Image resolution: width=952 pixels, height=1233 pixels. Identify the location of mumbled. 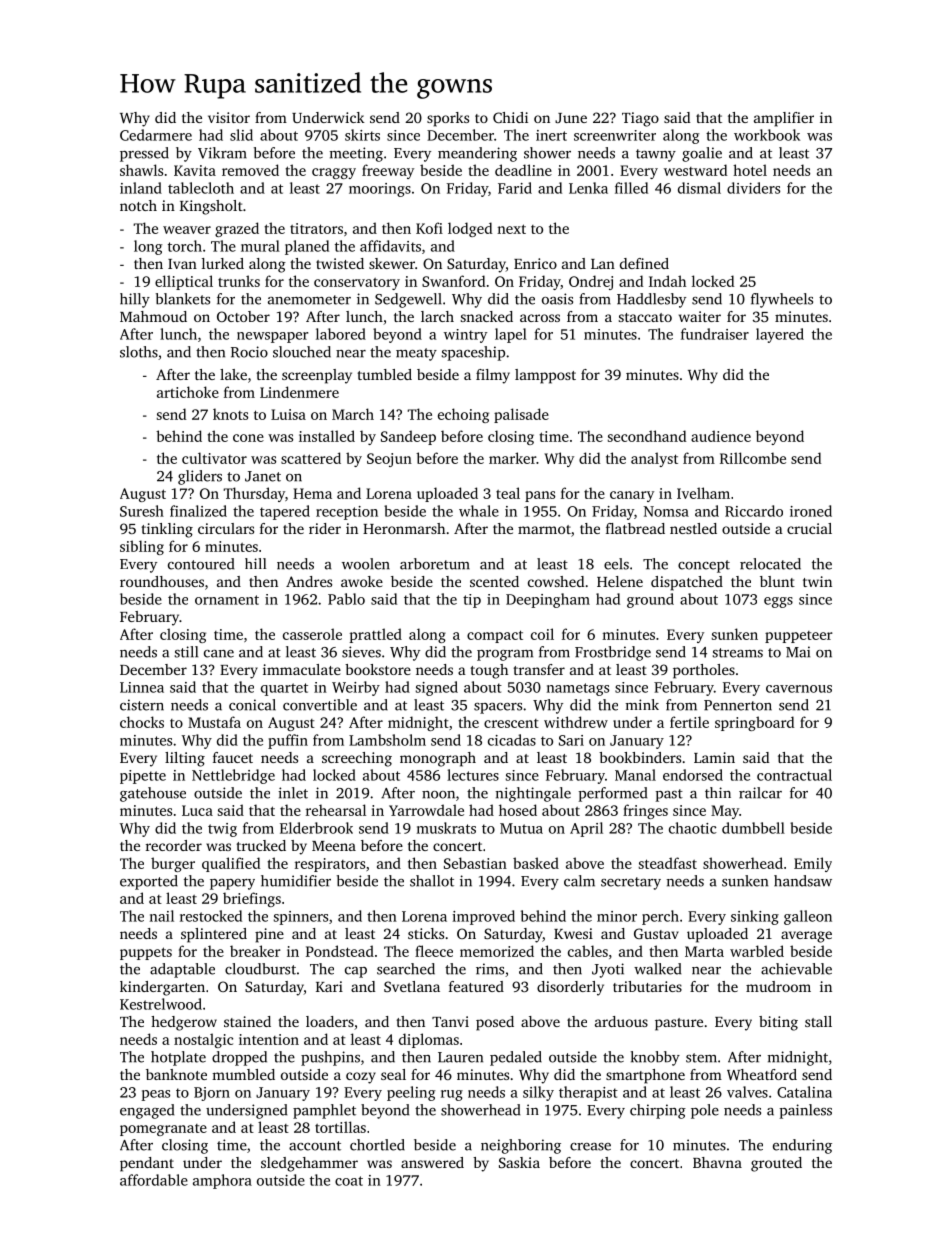
(243, 1074).
